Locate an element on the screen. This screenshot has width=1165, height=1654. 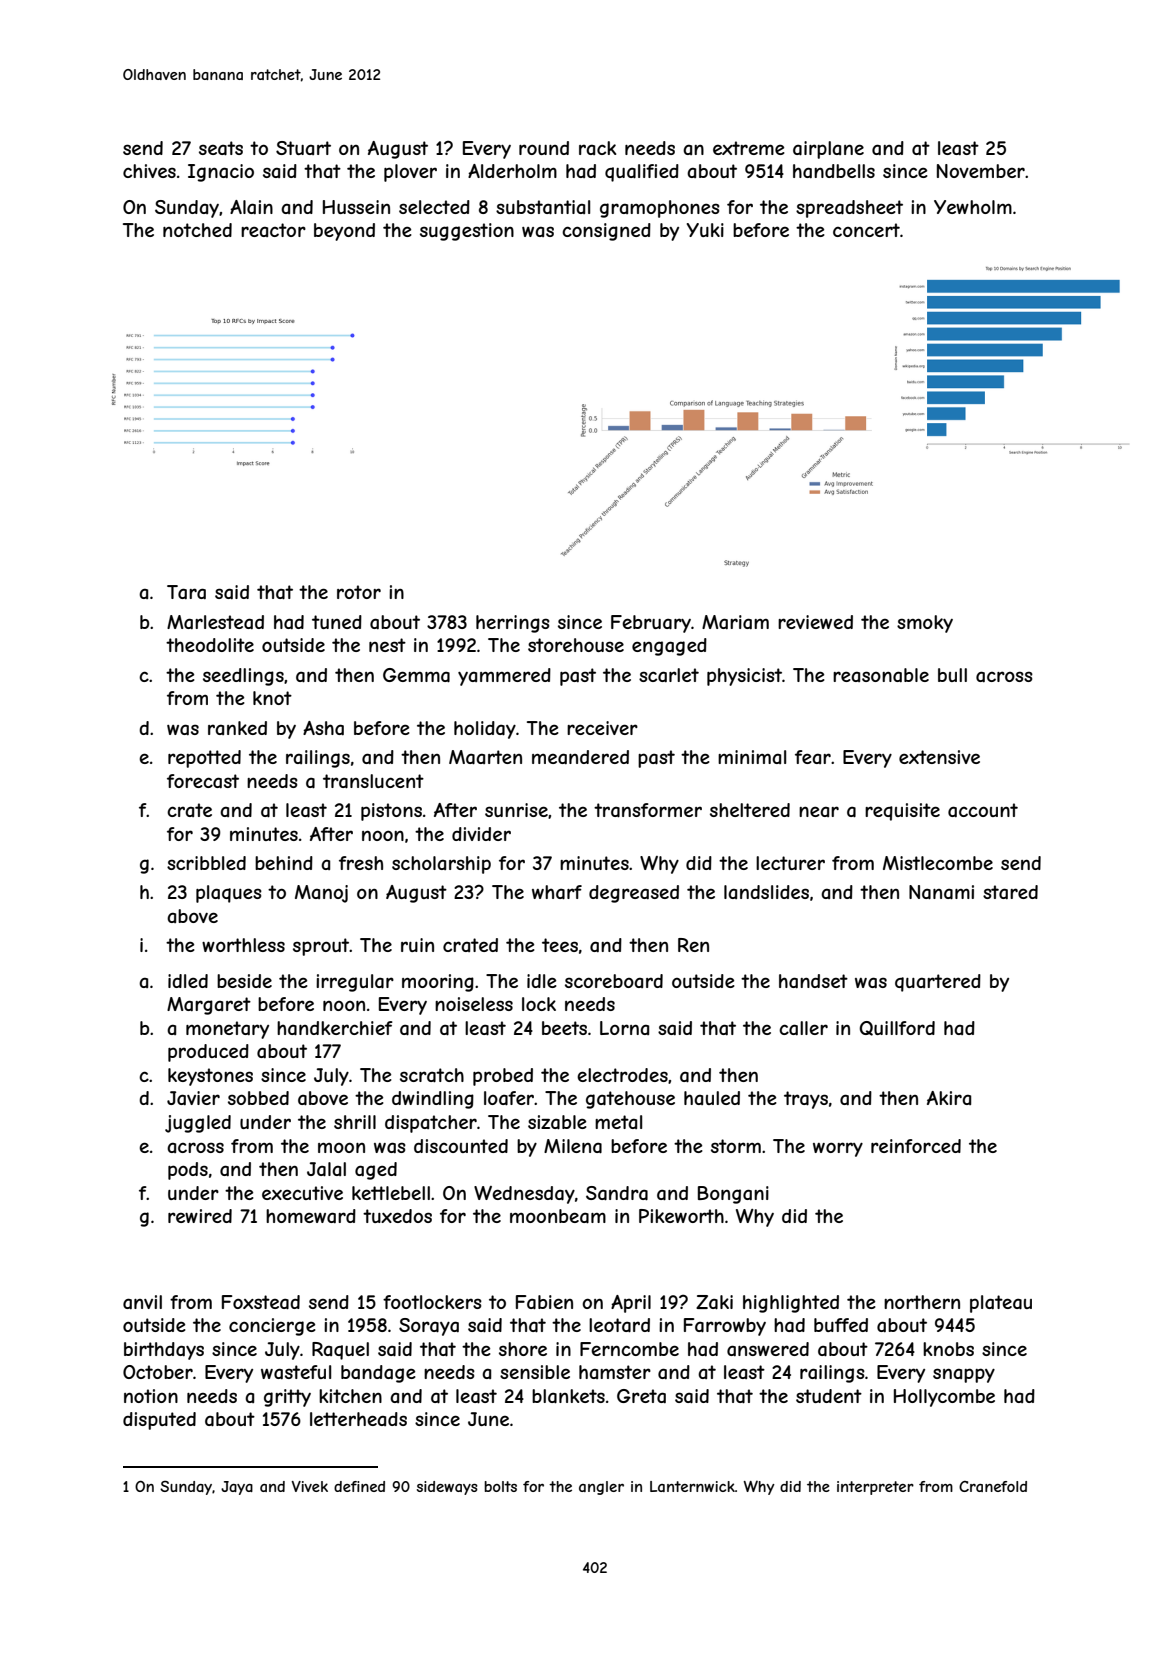
consigned is located at coordinates (606, 232).
